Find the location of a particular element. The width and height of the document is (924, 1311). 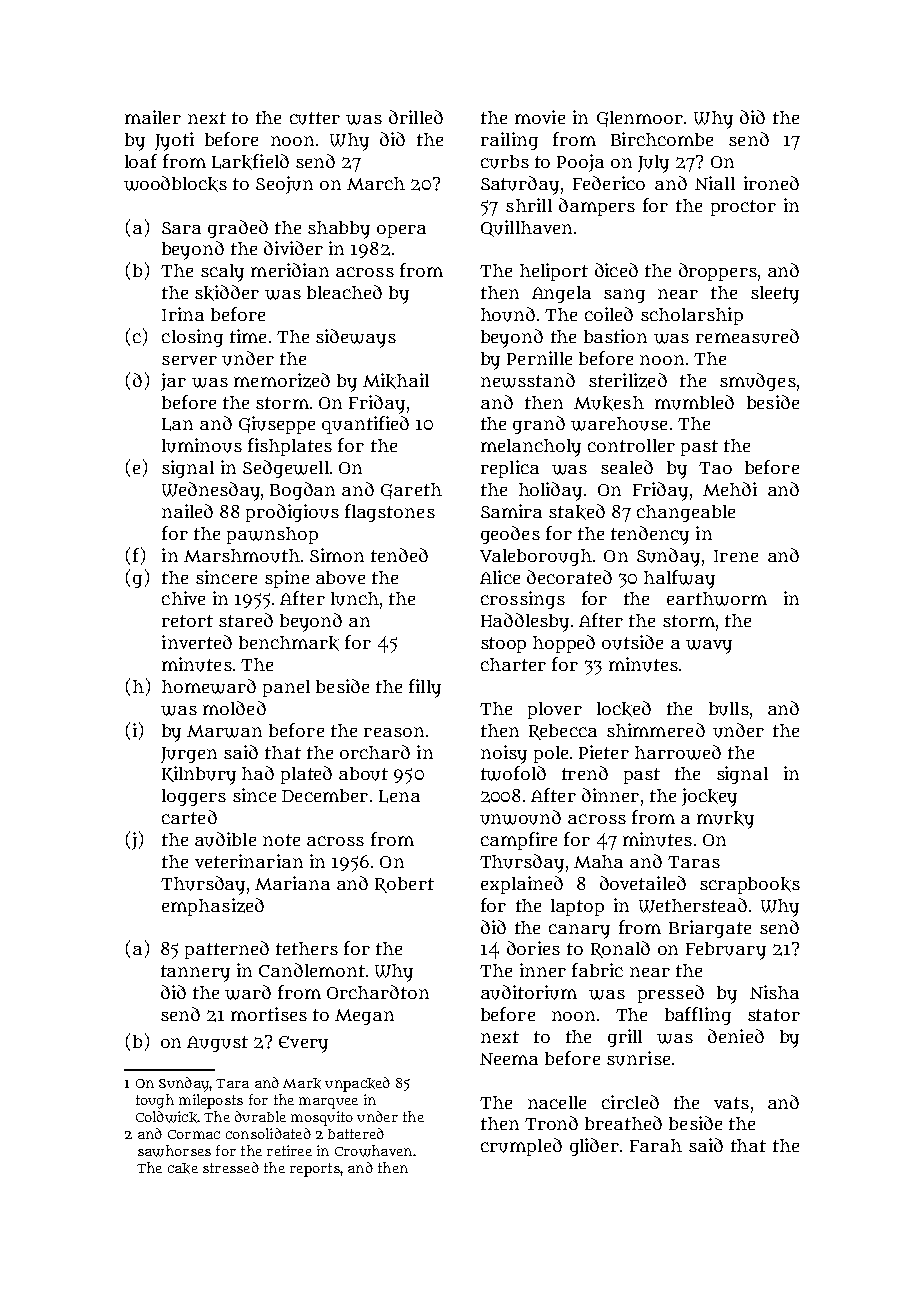

scrapbooks is located at coordinates (750, 885).
